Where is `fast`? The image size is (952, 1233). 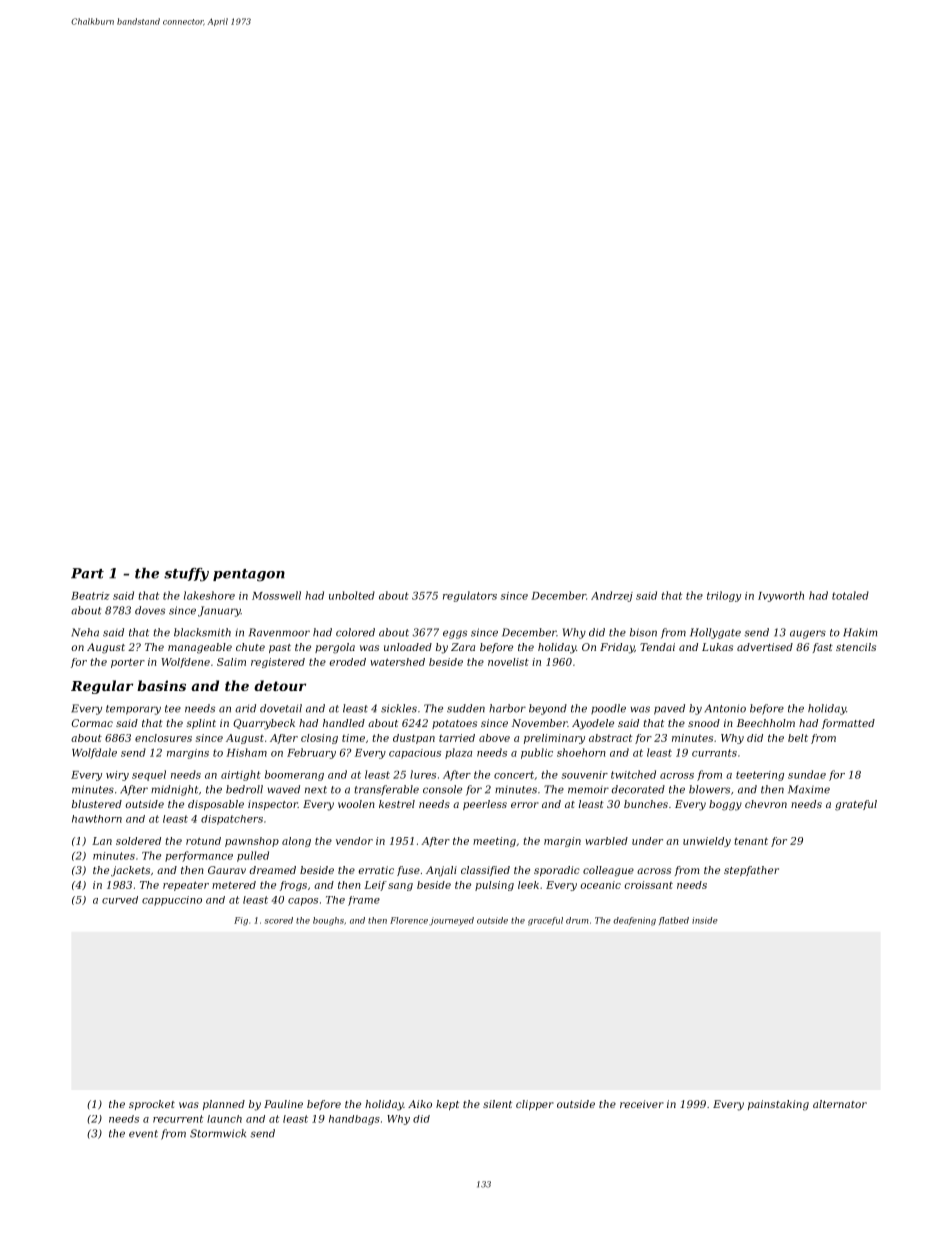 fast is located at coordinates (823, 648).
